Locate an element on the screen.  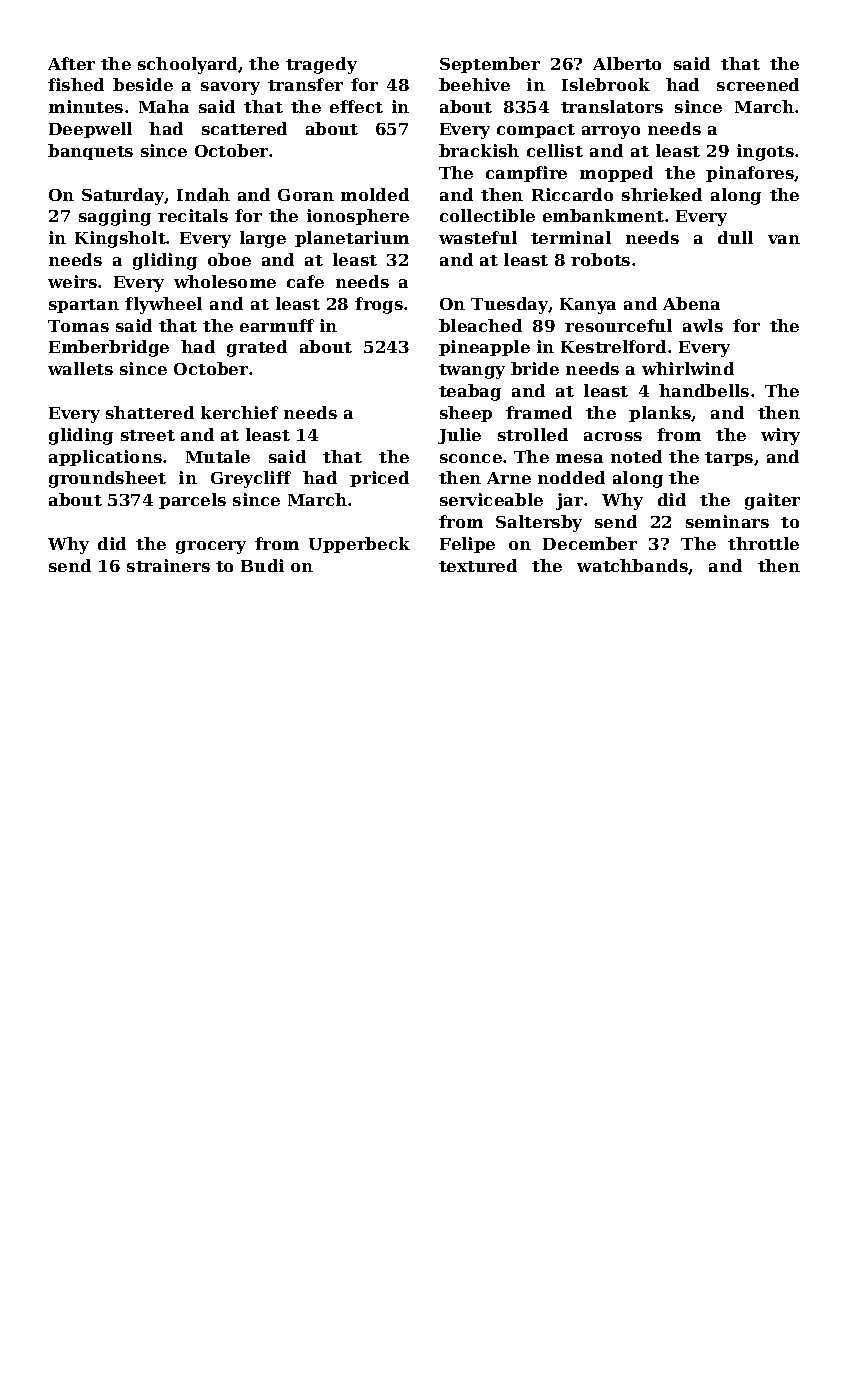
Budi is located at coordinates (262, 565).
